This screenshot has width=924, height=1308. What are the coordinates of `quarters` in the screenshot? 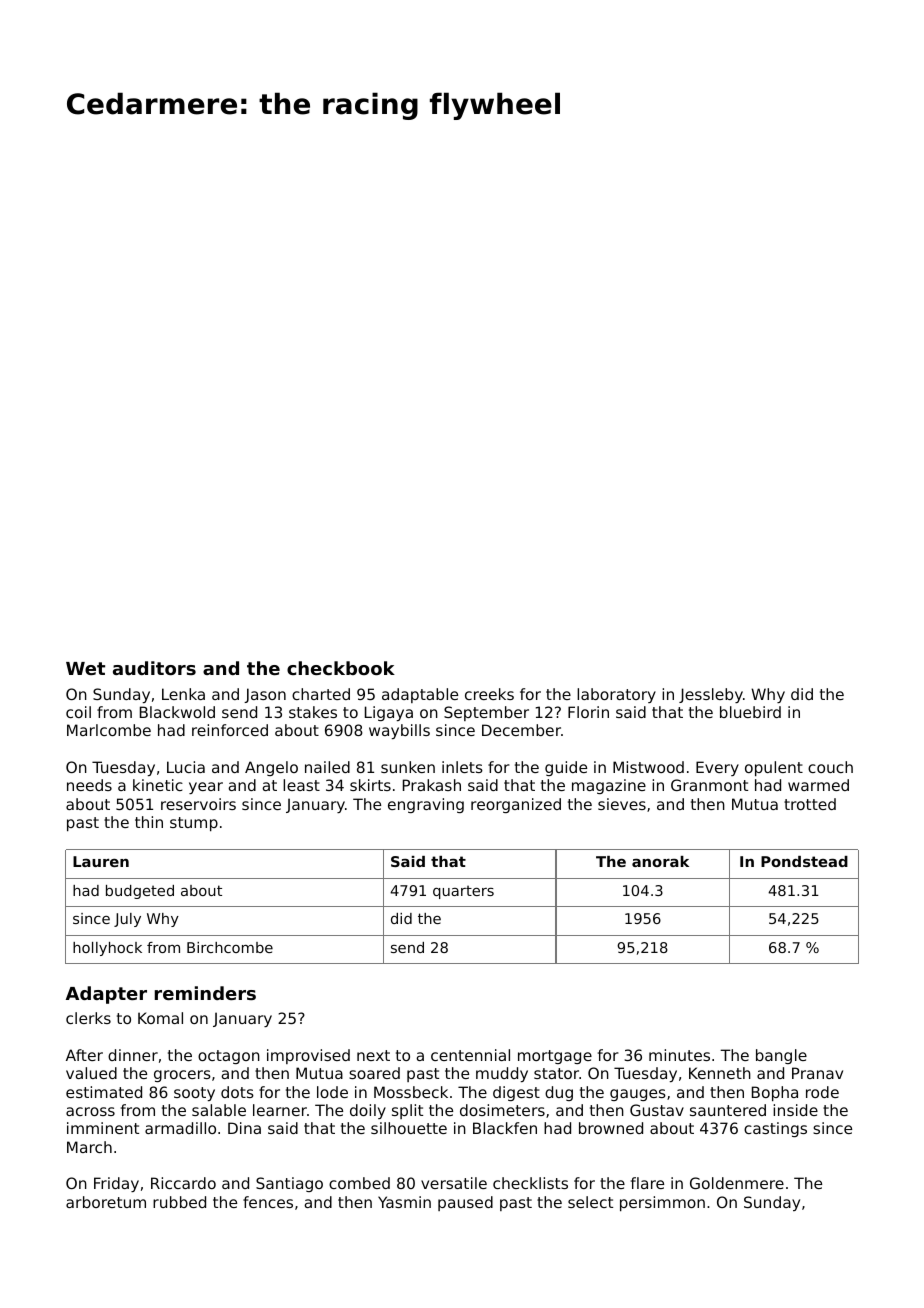 It's located at (463, 892).
